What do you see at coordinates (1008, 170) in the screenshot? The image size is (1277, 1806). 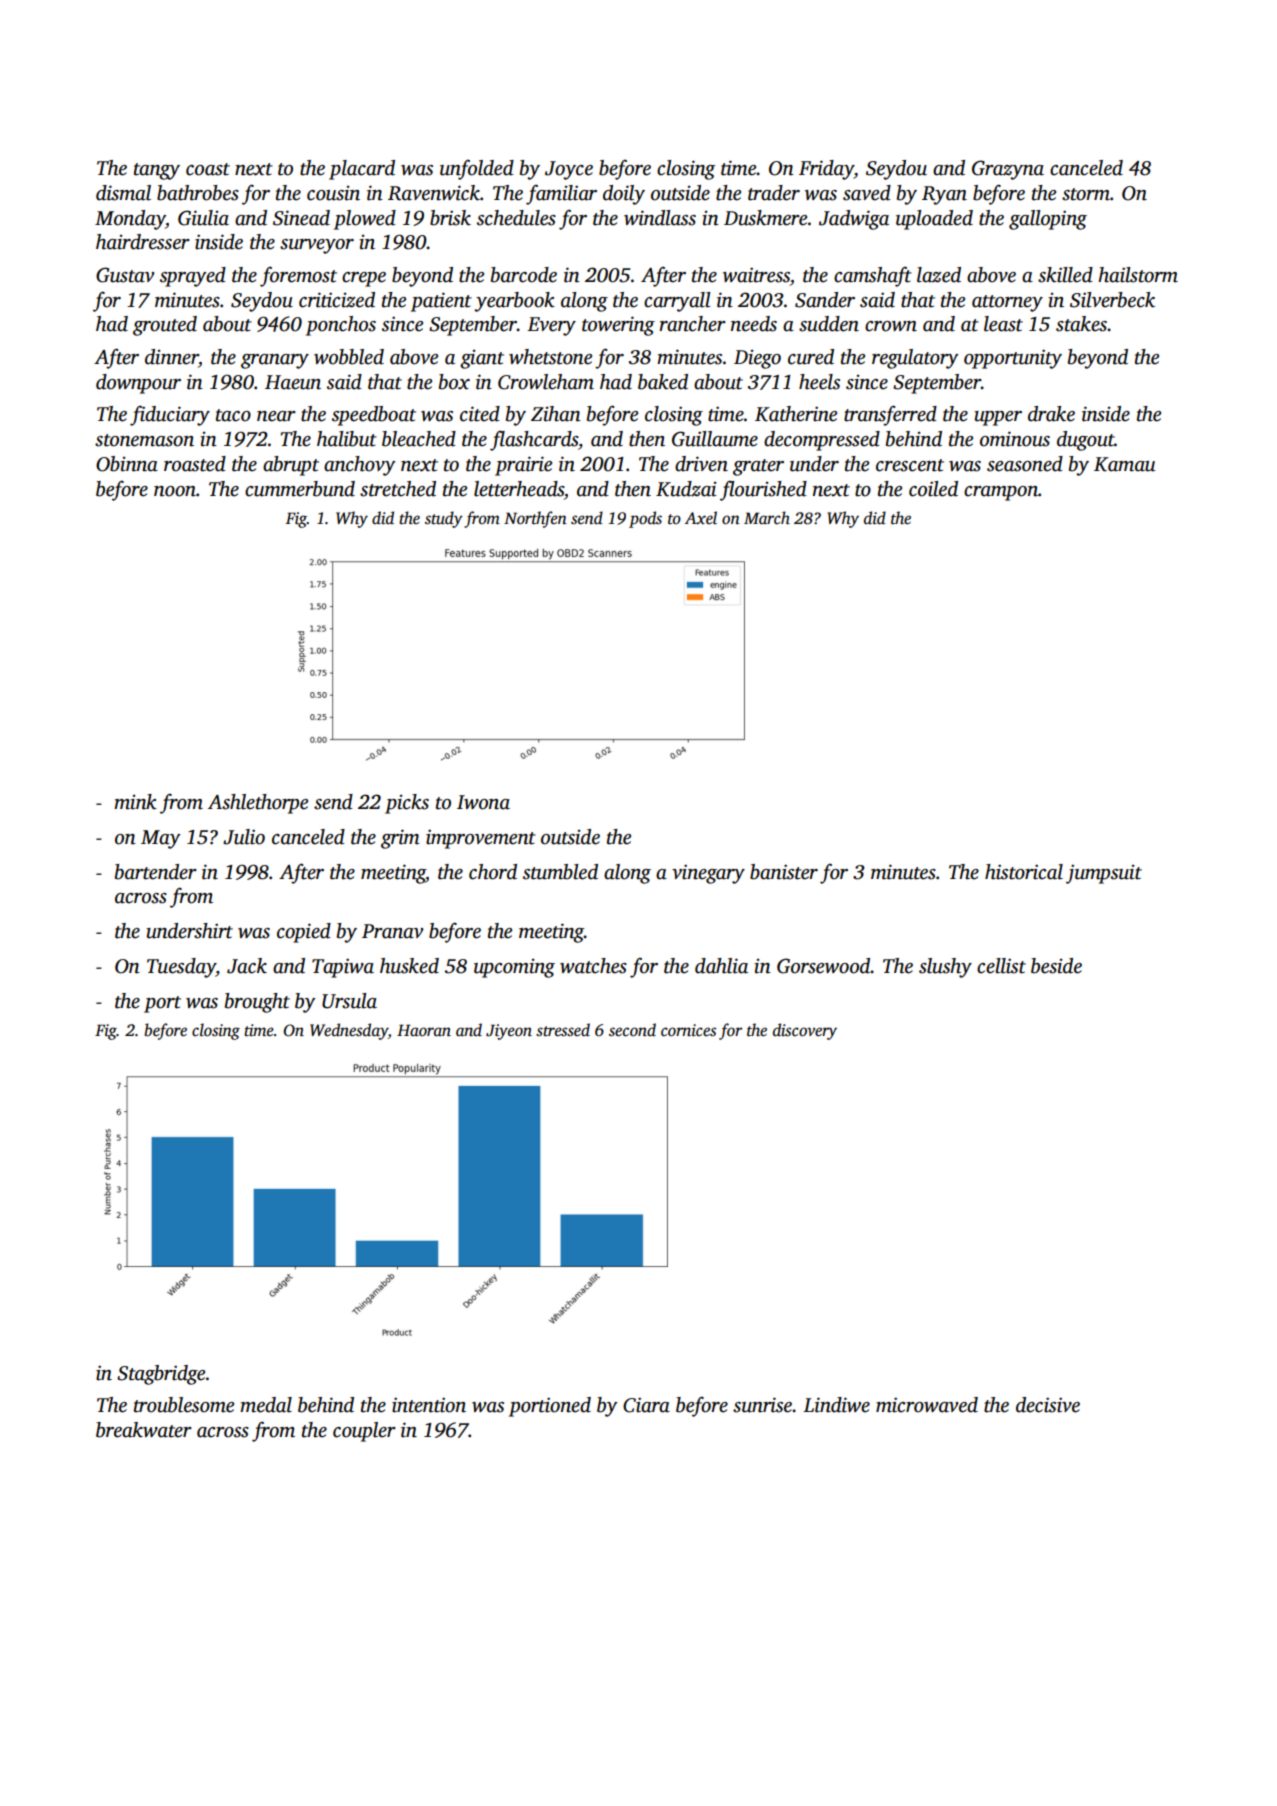 I see `Grazyna` at bounding box center [1008, 170].
